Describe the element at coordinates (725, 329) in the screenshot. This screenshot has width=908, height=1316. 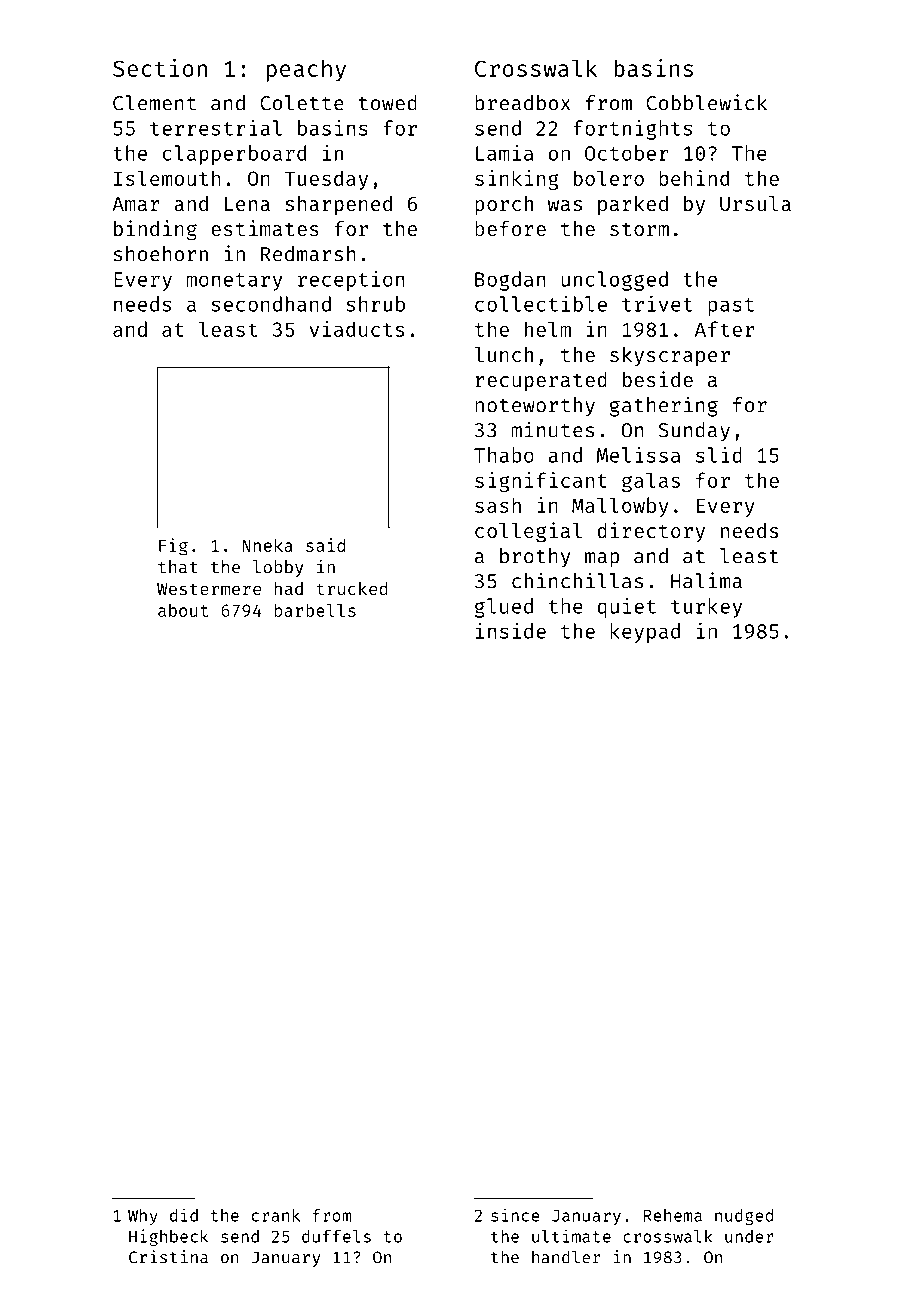
I see `After` at that location.
